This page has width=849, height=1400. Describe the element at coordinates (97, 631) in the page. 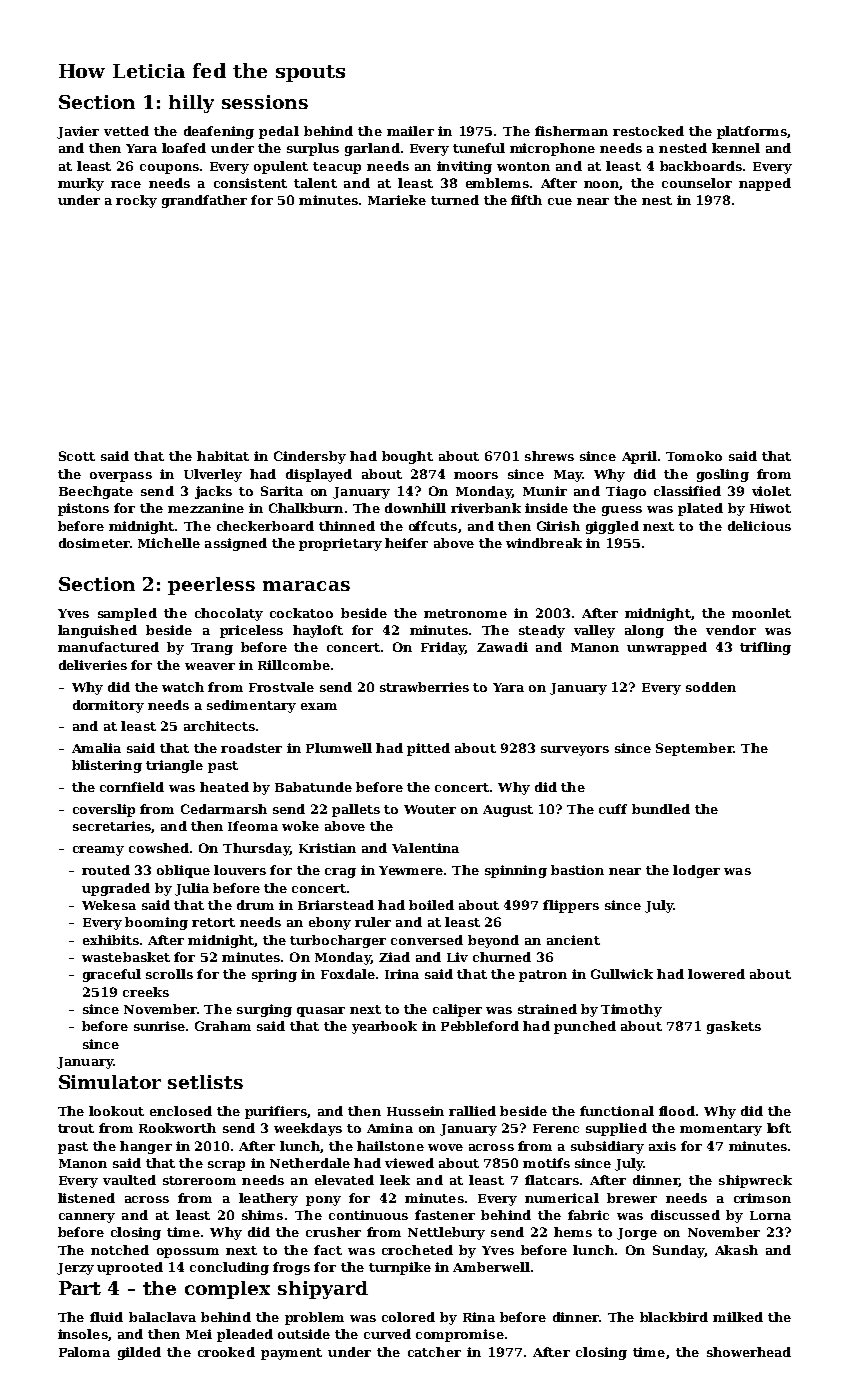

I see `languished` at that location.
